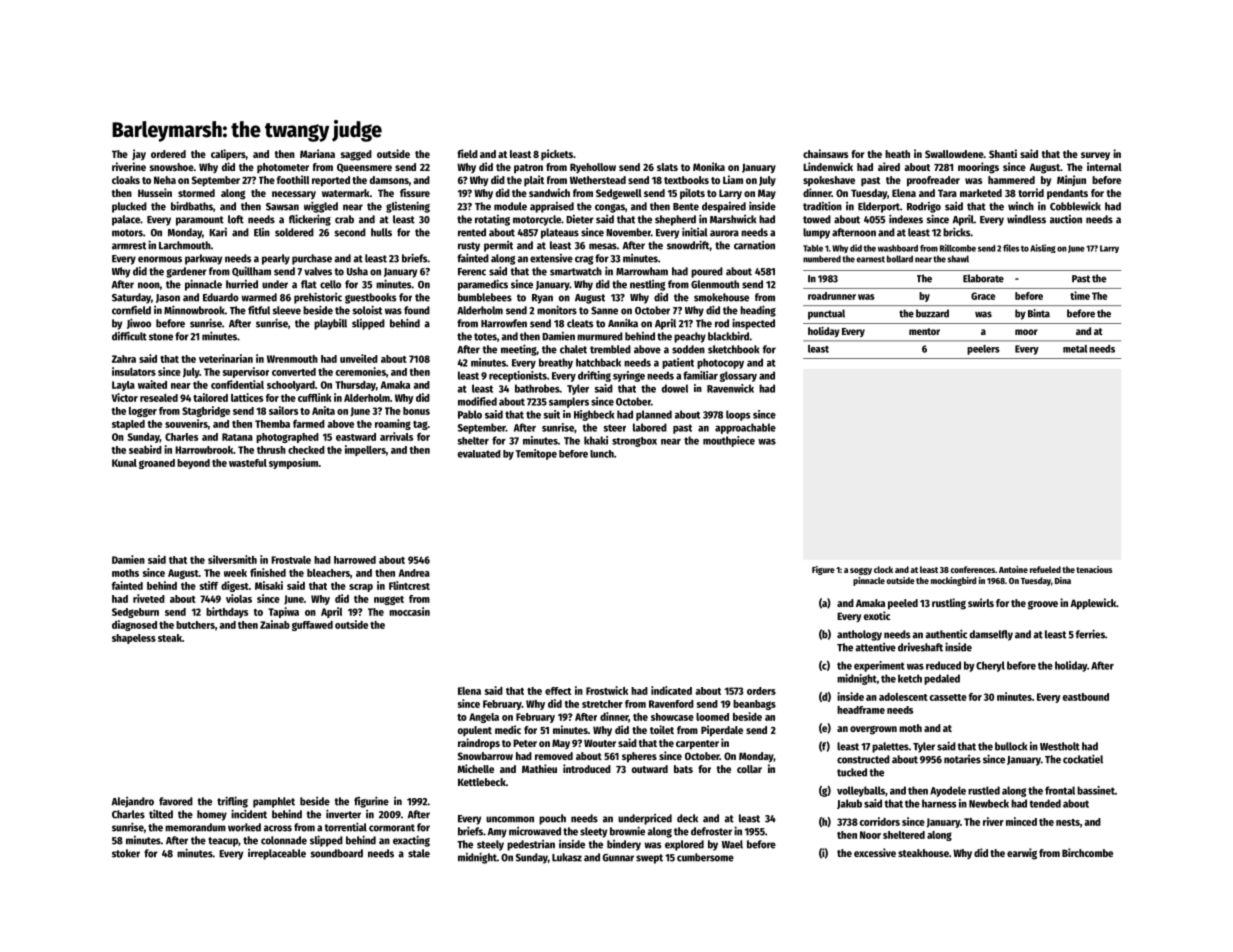 The height and width of the document is (952, 1233). What do you see at coordinates (1071, 180) in the document?
I see `Minjun` at bounding box center [1071, 180].
